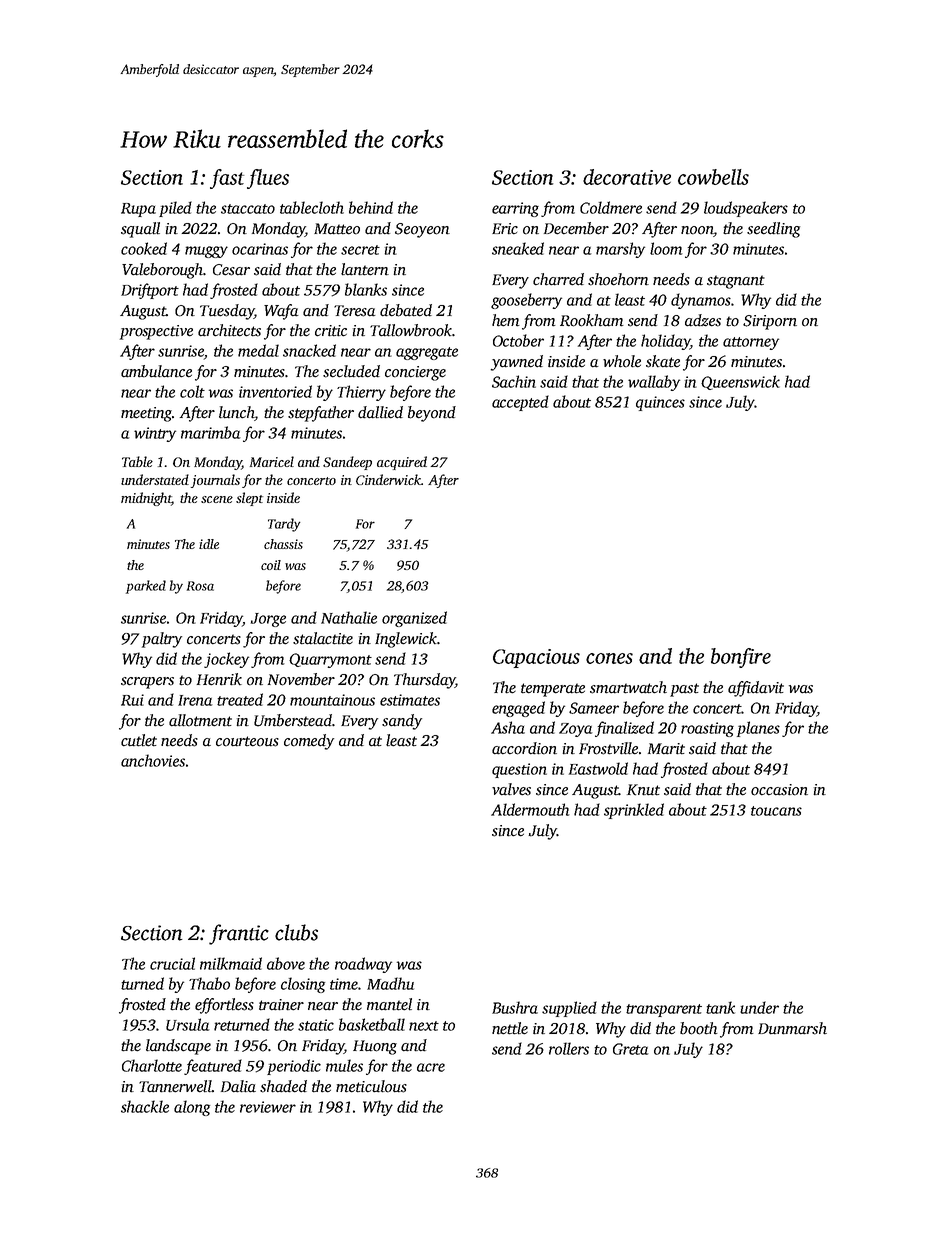  Describe the element at coordinates (146, 499) in the image. I see `midnight` at that location.
